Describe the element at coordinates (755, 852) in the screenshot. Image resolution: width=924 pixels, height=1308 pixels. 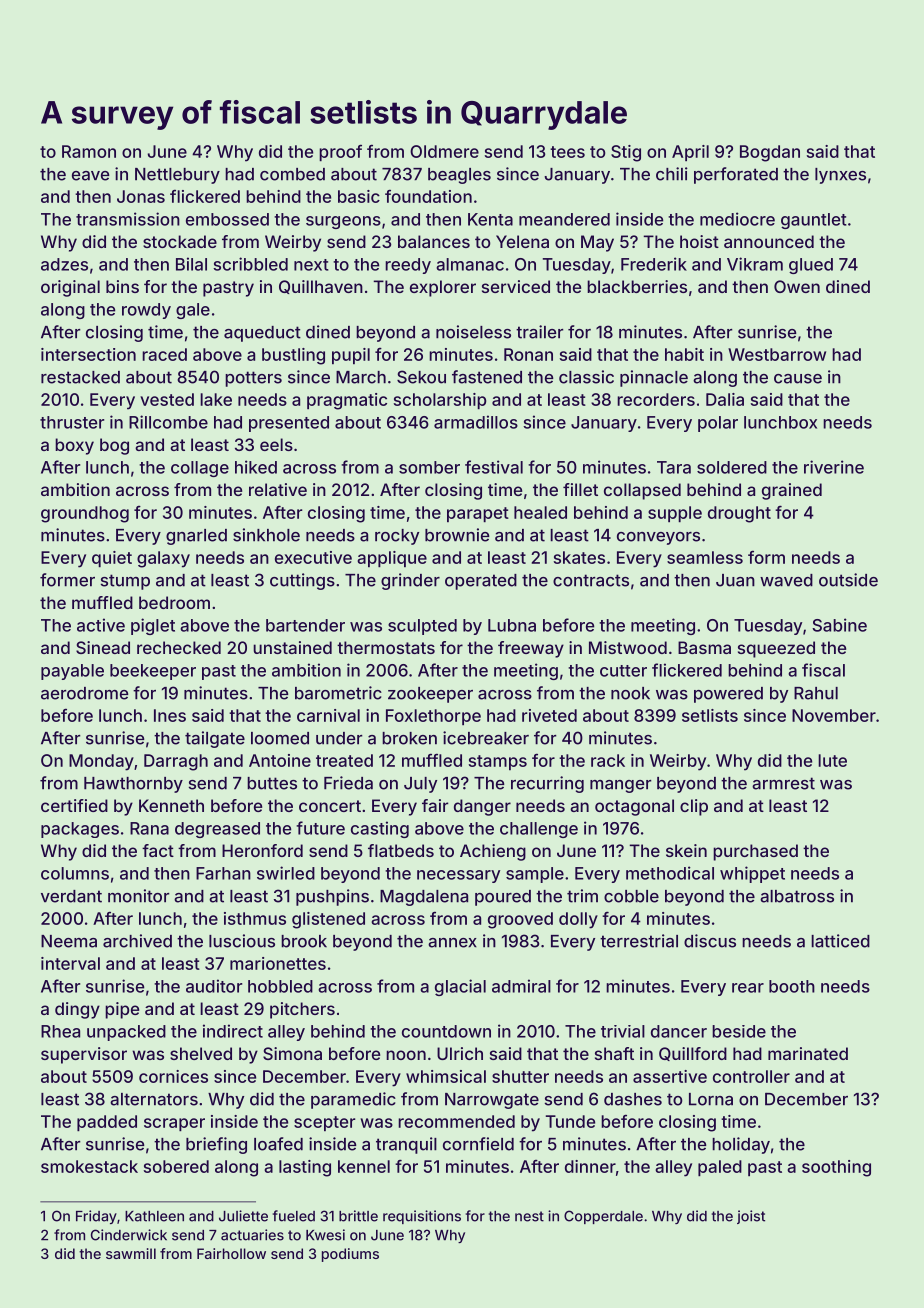
I see `purchased` at that location.
